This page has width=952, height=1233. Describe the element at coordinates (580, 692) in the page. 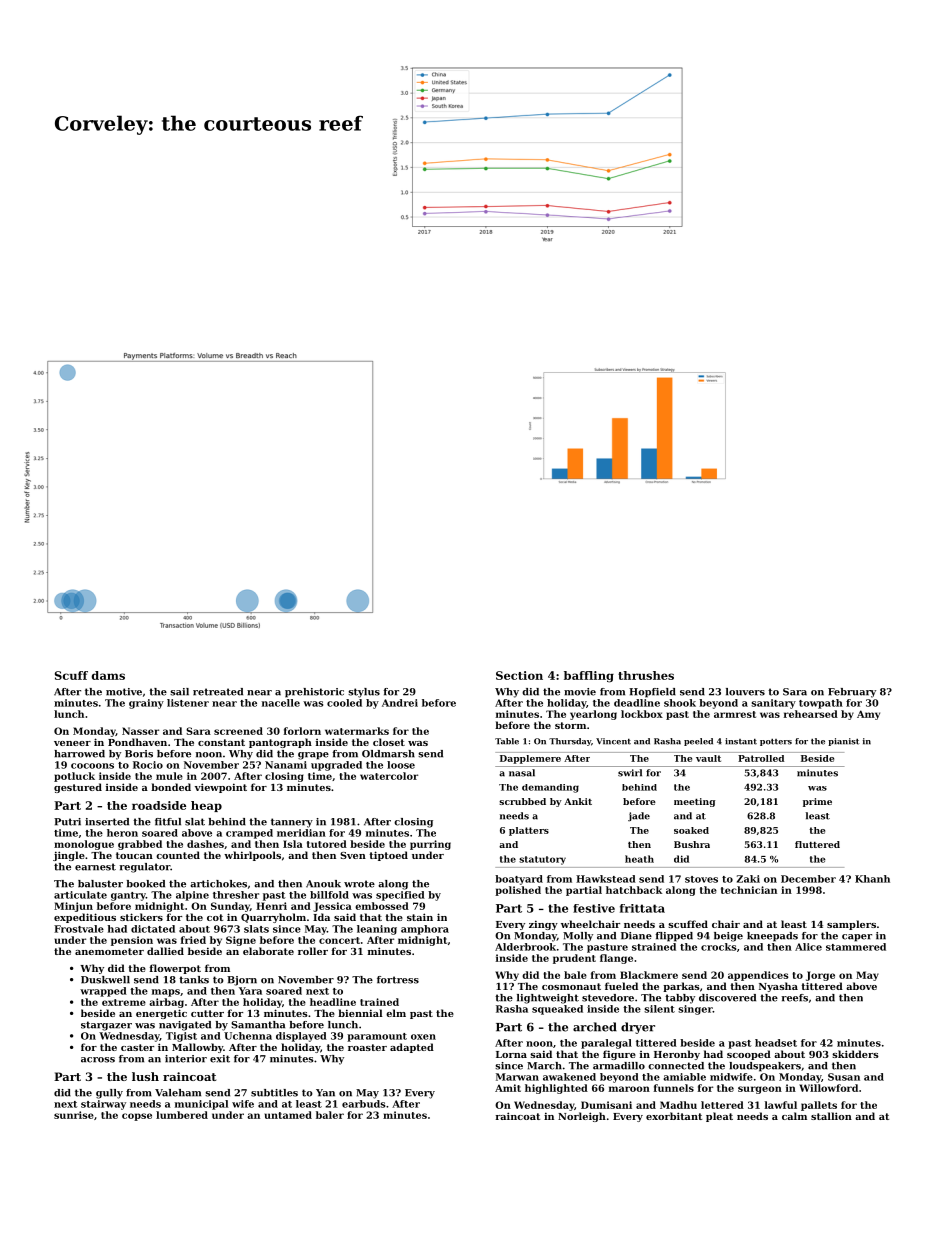

I see `movie` at that location.
